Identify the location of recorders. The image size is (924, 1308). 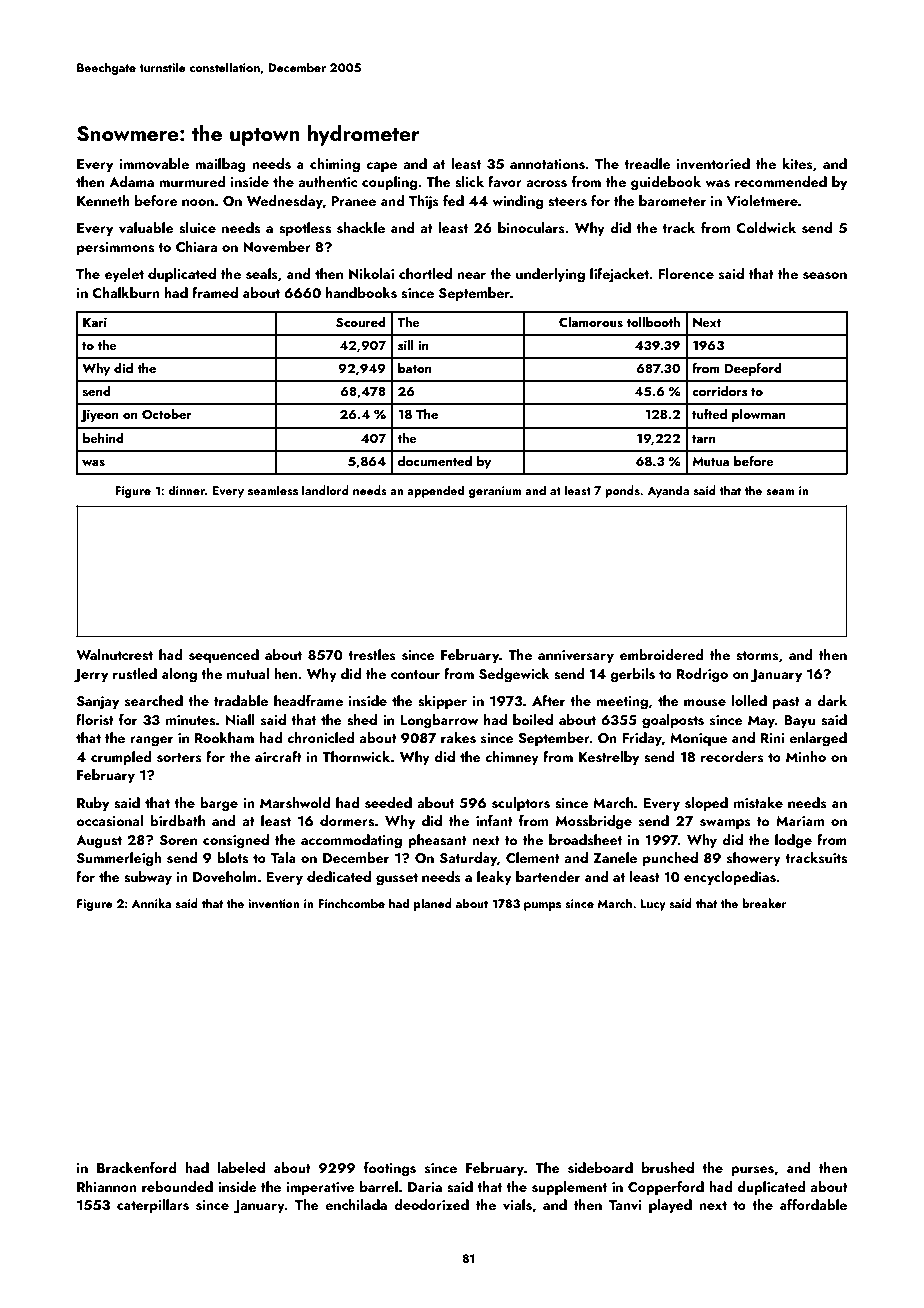
(732, 757).
